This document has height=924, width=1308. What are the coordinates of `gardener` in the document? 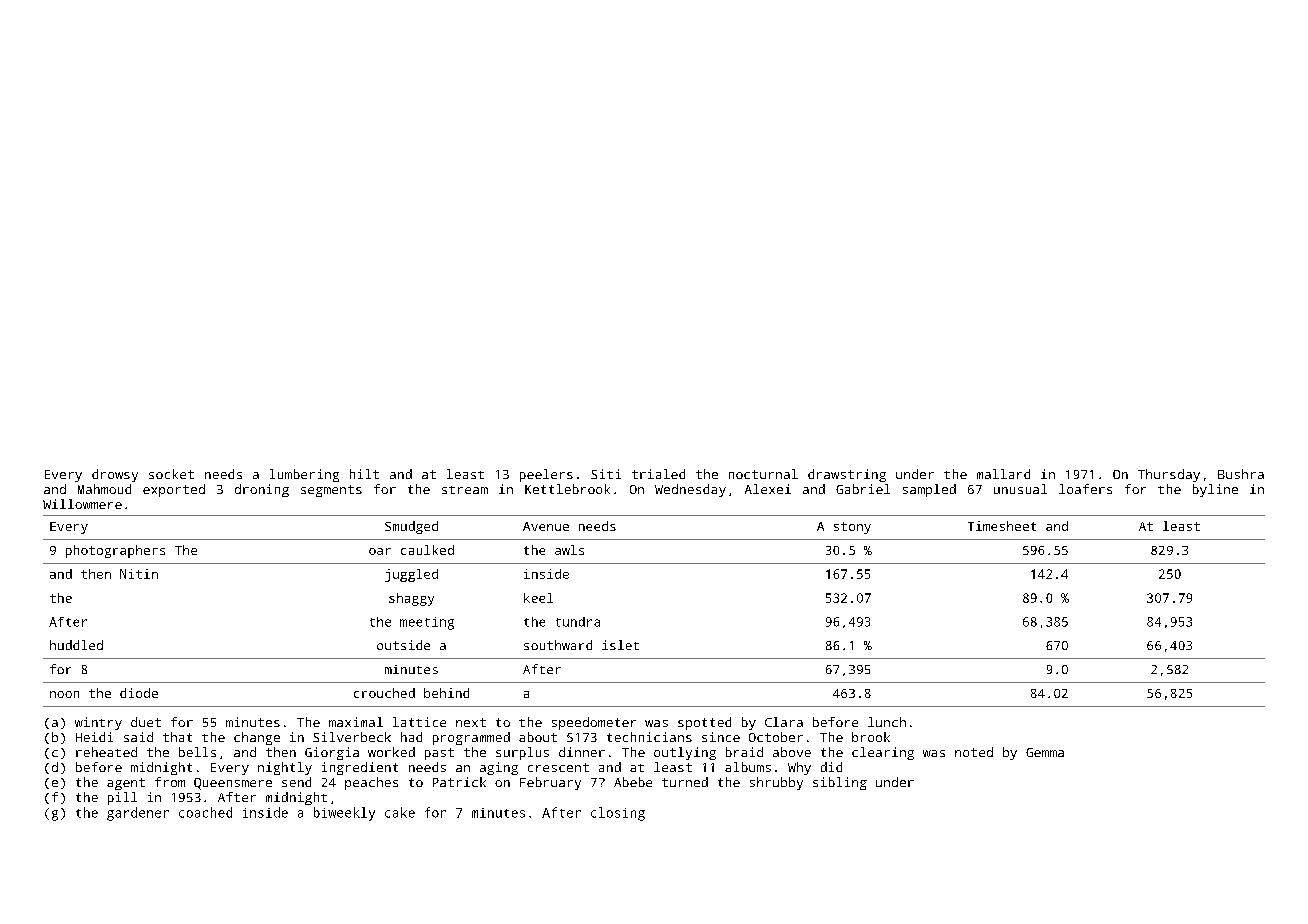 It's located at (138, 814).
